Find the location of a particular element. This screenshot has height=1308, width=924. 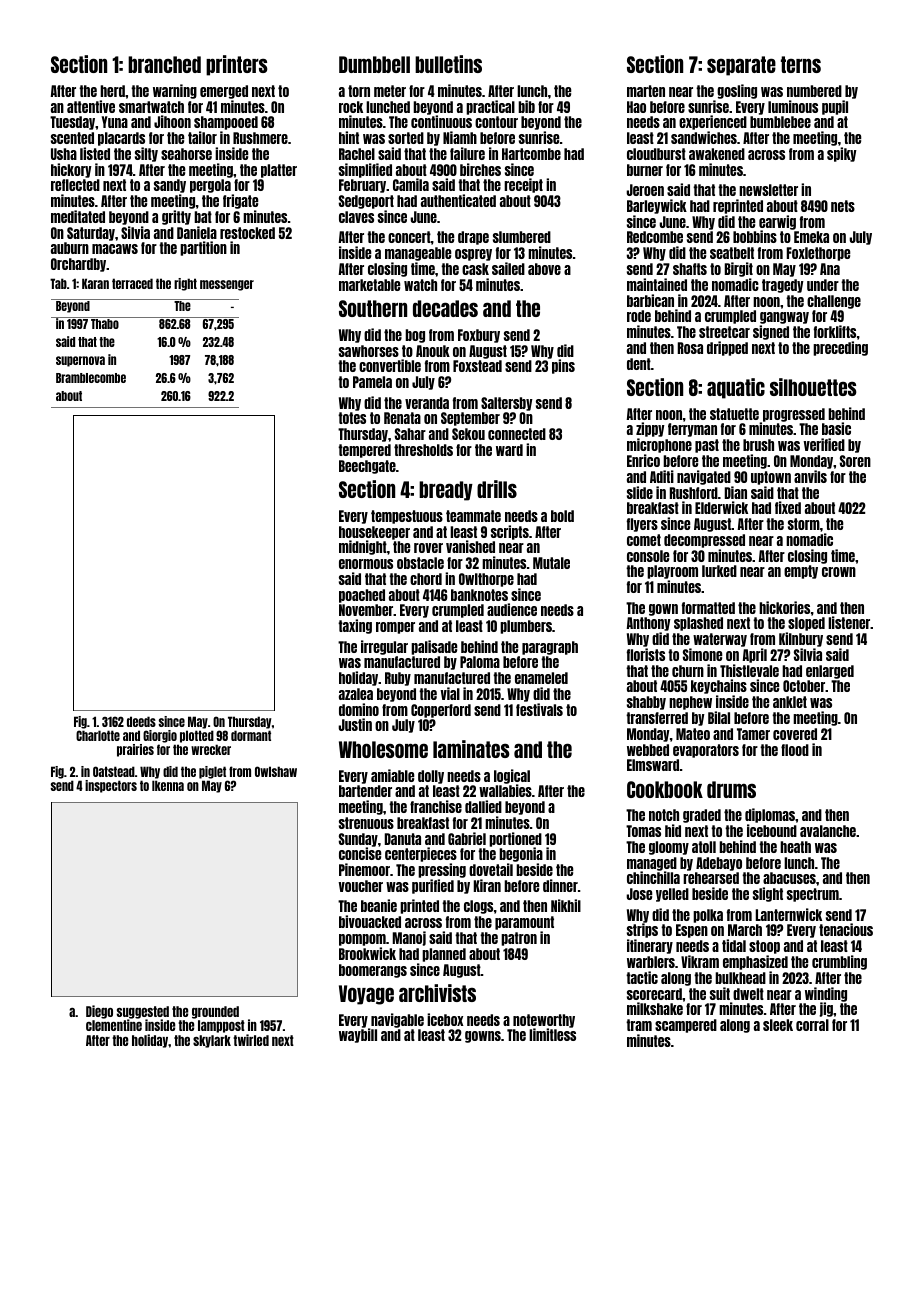

bulletins is located at coordinates (448, 64).
